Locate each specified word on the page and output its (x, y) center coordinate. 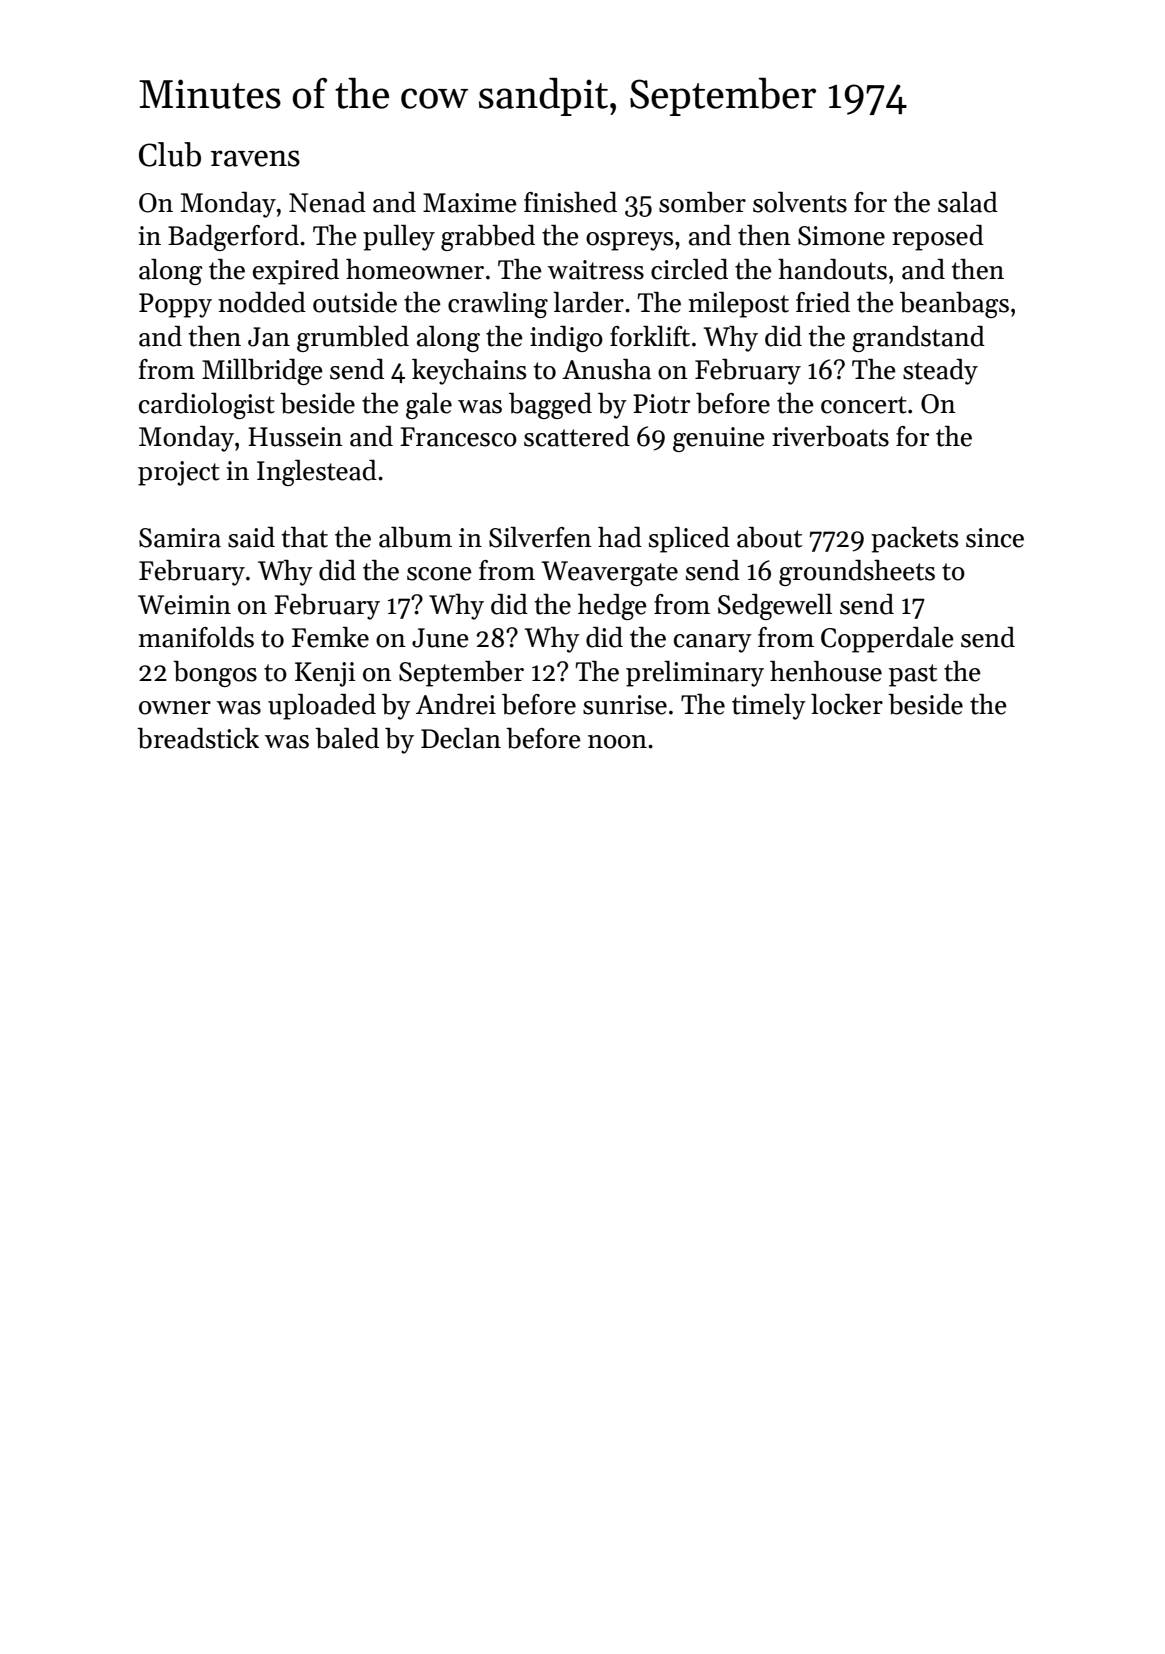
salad (968, 202)
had (620, 537)
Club (170, 154)
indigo (566, 339)
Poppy (175, 305)
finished (570, 202)
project (179, 473)
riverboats (830, 436)
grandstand (918, 339)
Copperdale (887, 640)
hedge (612, 607)
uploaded (322, 707)
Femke (330, 637)
